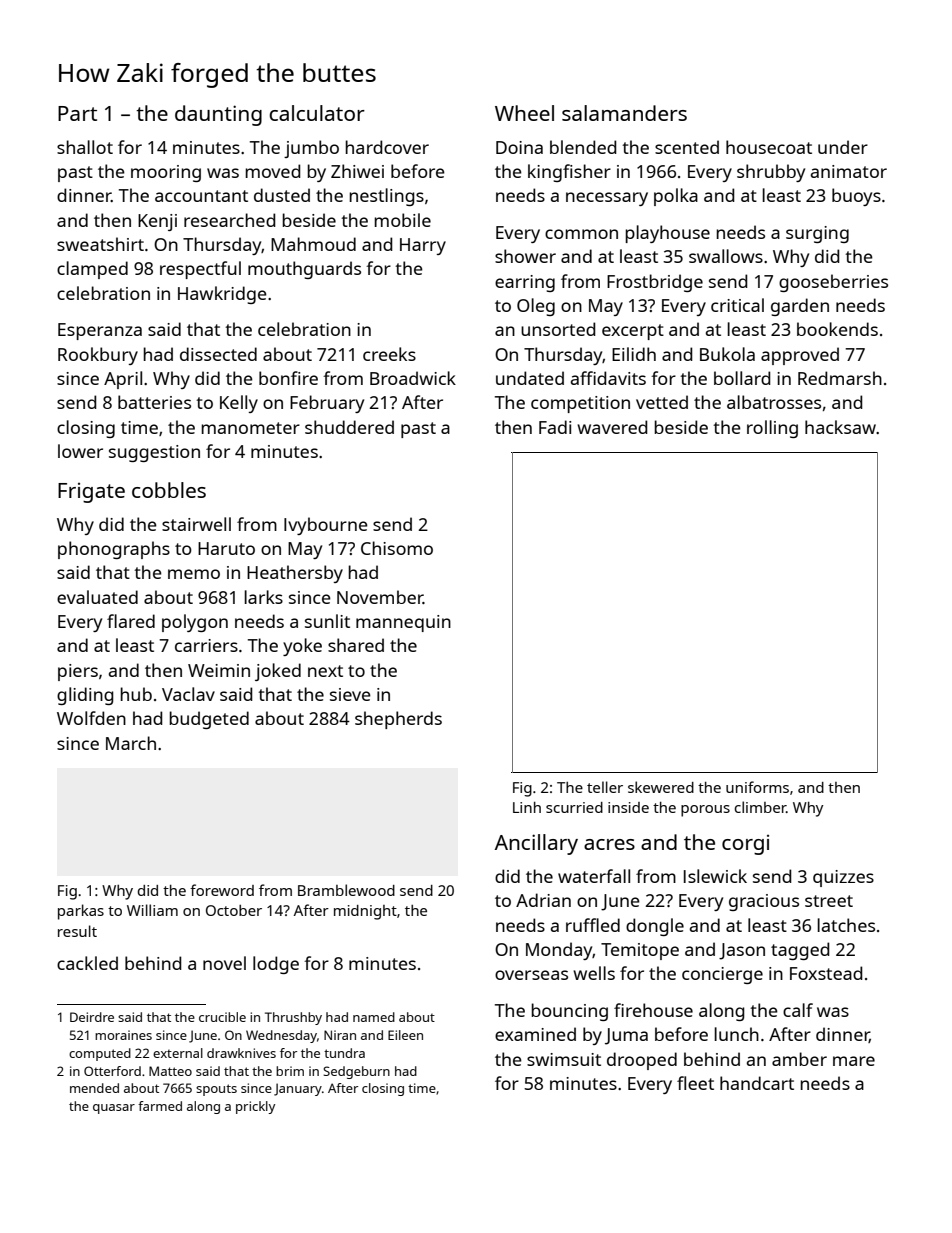 This image has width=952, height=1233. Describe the element at coordinates (387, 147) in the image. I see `hardcover` at that location.
